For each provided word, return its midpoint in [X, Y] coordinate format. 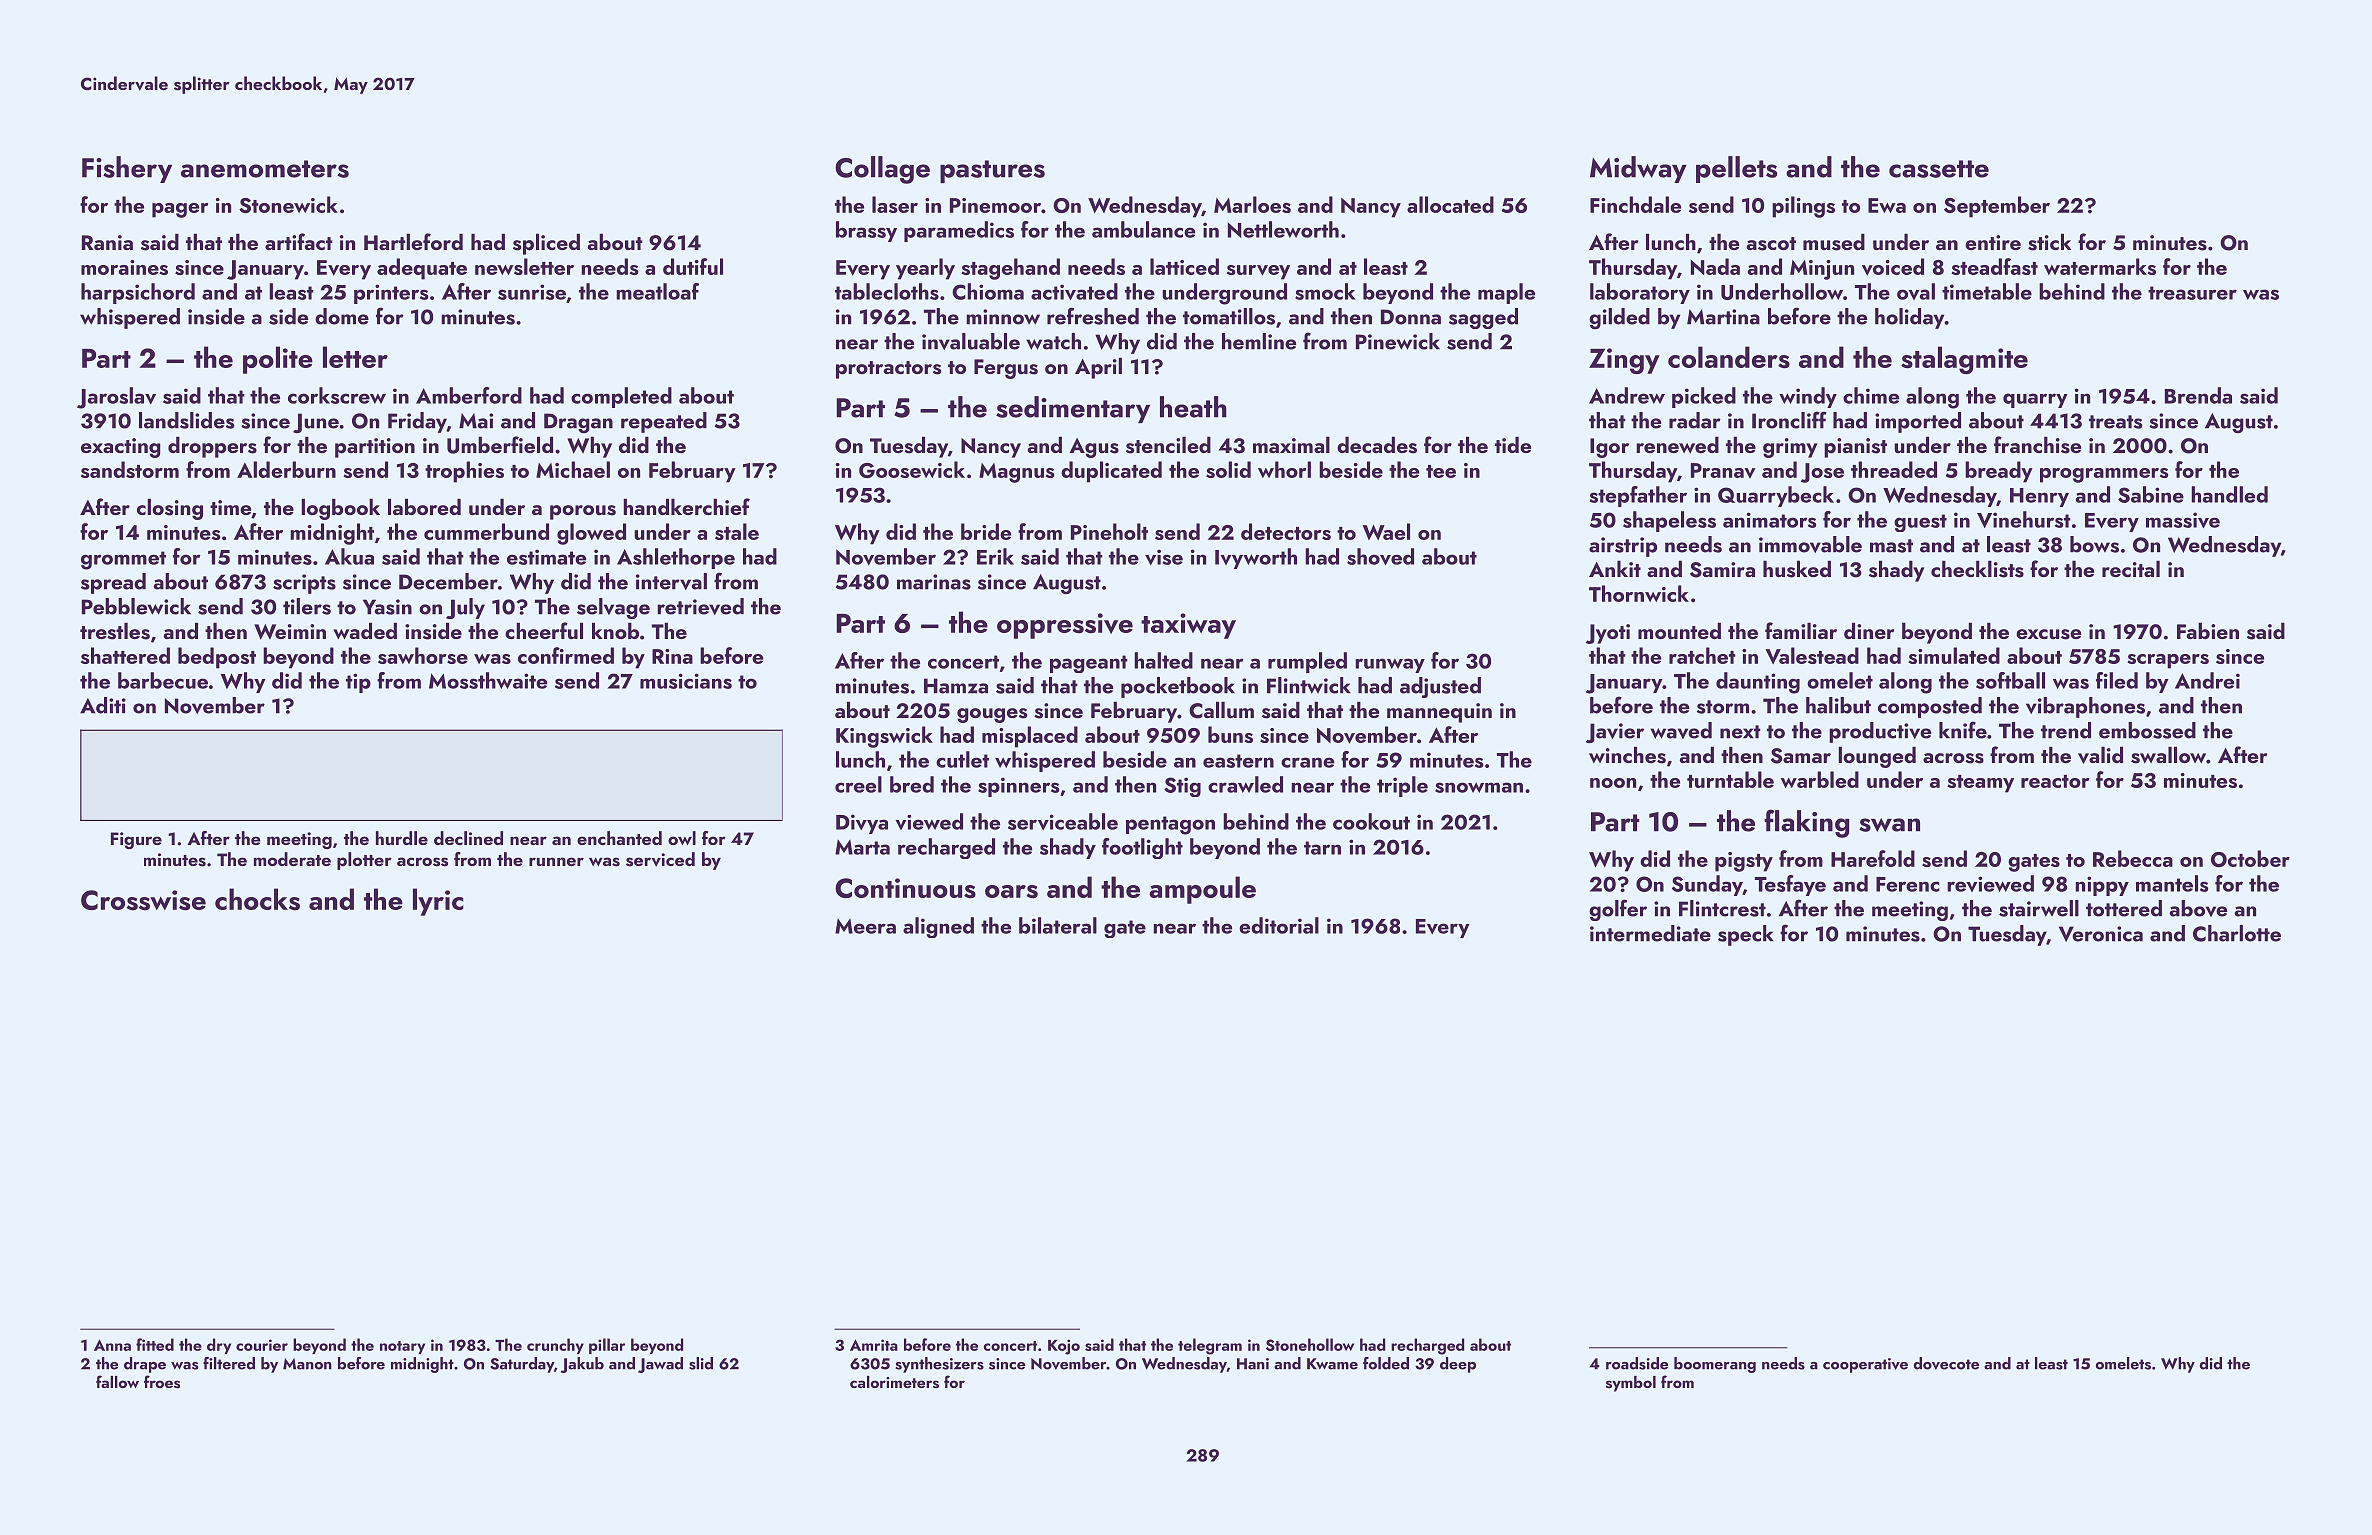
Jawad [660, 1365]
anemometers [265, 169]
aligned [938, 927]
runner [556, 861]
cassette [1939, 169]
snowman [1479, 787]
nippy [2102, 886]
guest [1920, 523]
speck [1746, 935]
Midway [1638, 169]
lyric [438, 902]
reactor [2055, 781]
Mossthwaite [488, 680]
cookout [1371, 821]
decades [1377, 445]
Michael [573, 469]
